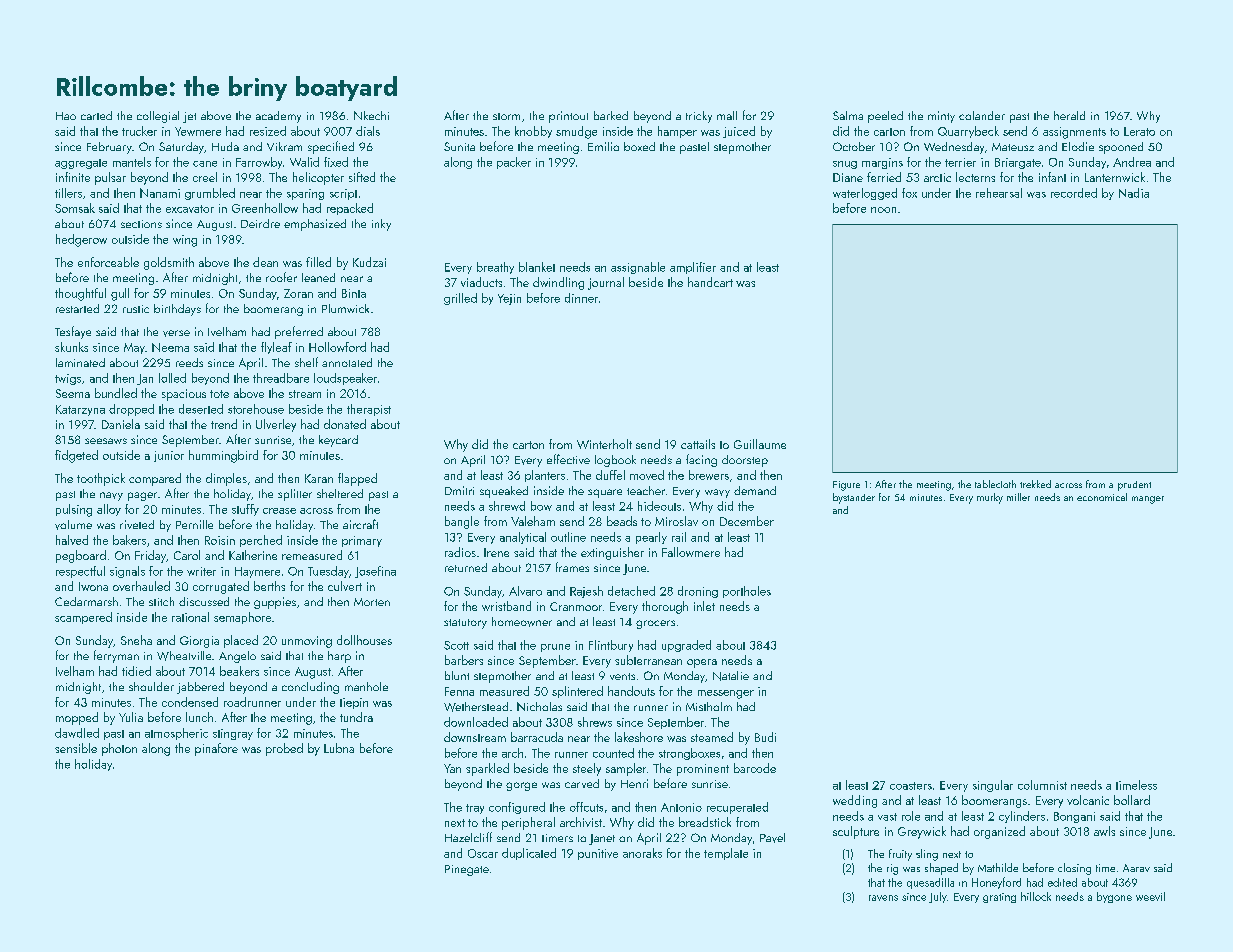 The height and width of the page is (952, 1233). What do you see at coordinates (602, 839) in the page?
I see `Janet` at bounding box center [602, 839].
